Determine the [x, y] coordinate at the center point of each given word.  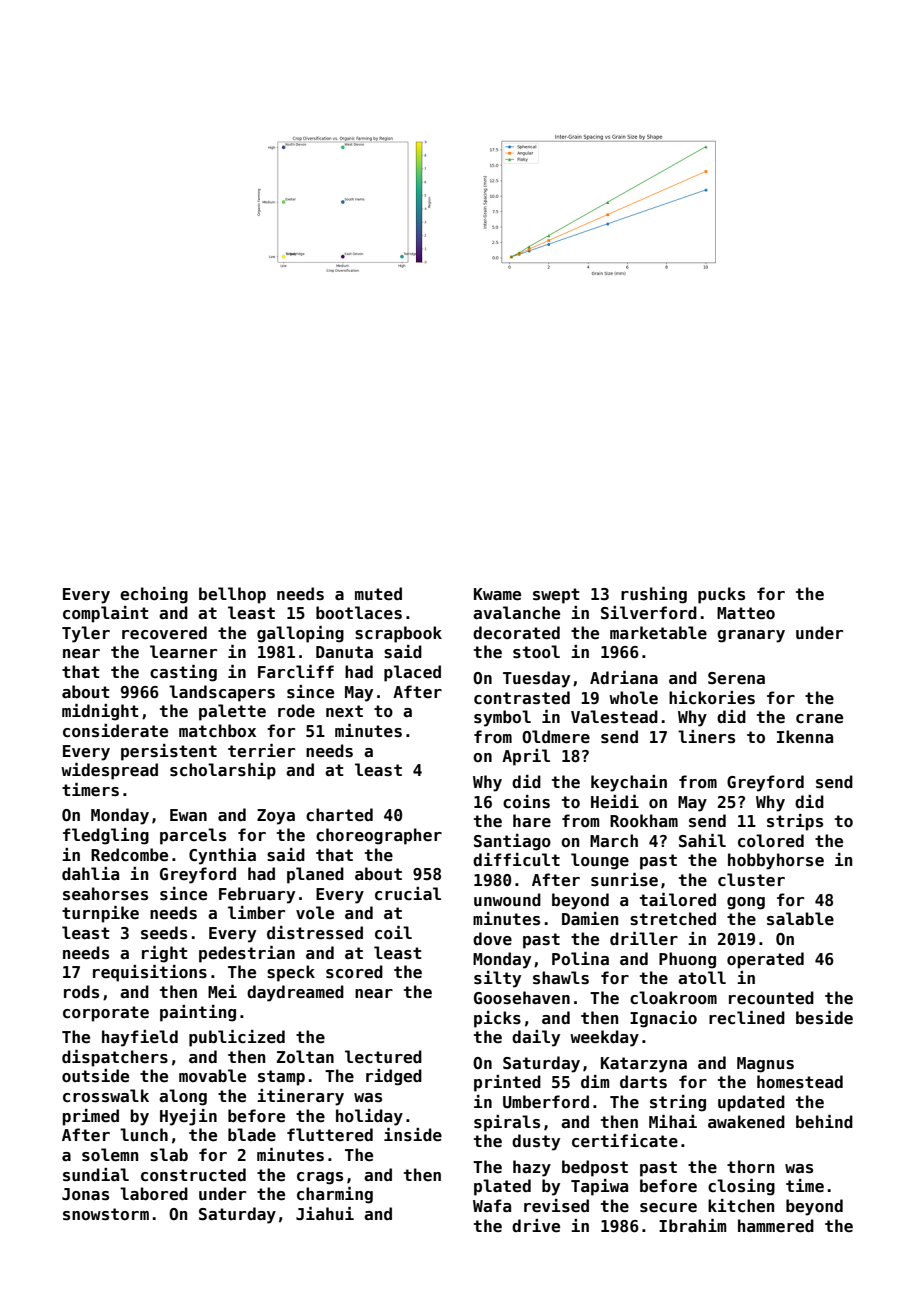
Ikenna [805, 737]
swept [556, 596]
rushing [654, 595]
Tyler [86, 634]
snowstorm [106, 1214]
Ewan [188, 815]
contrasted [522, 698]
